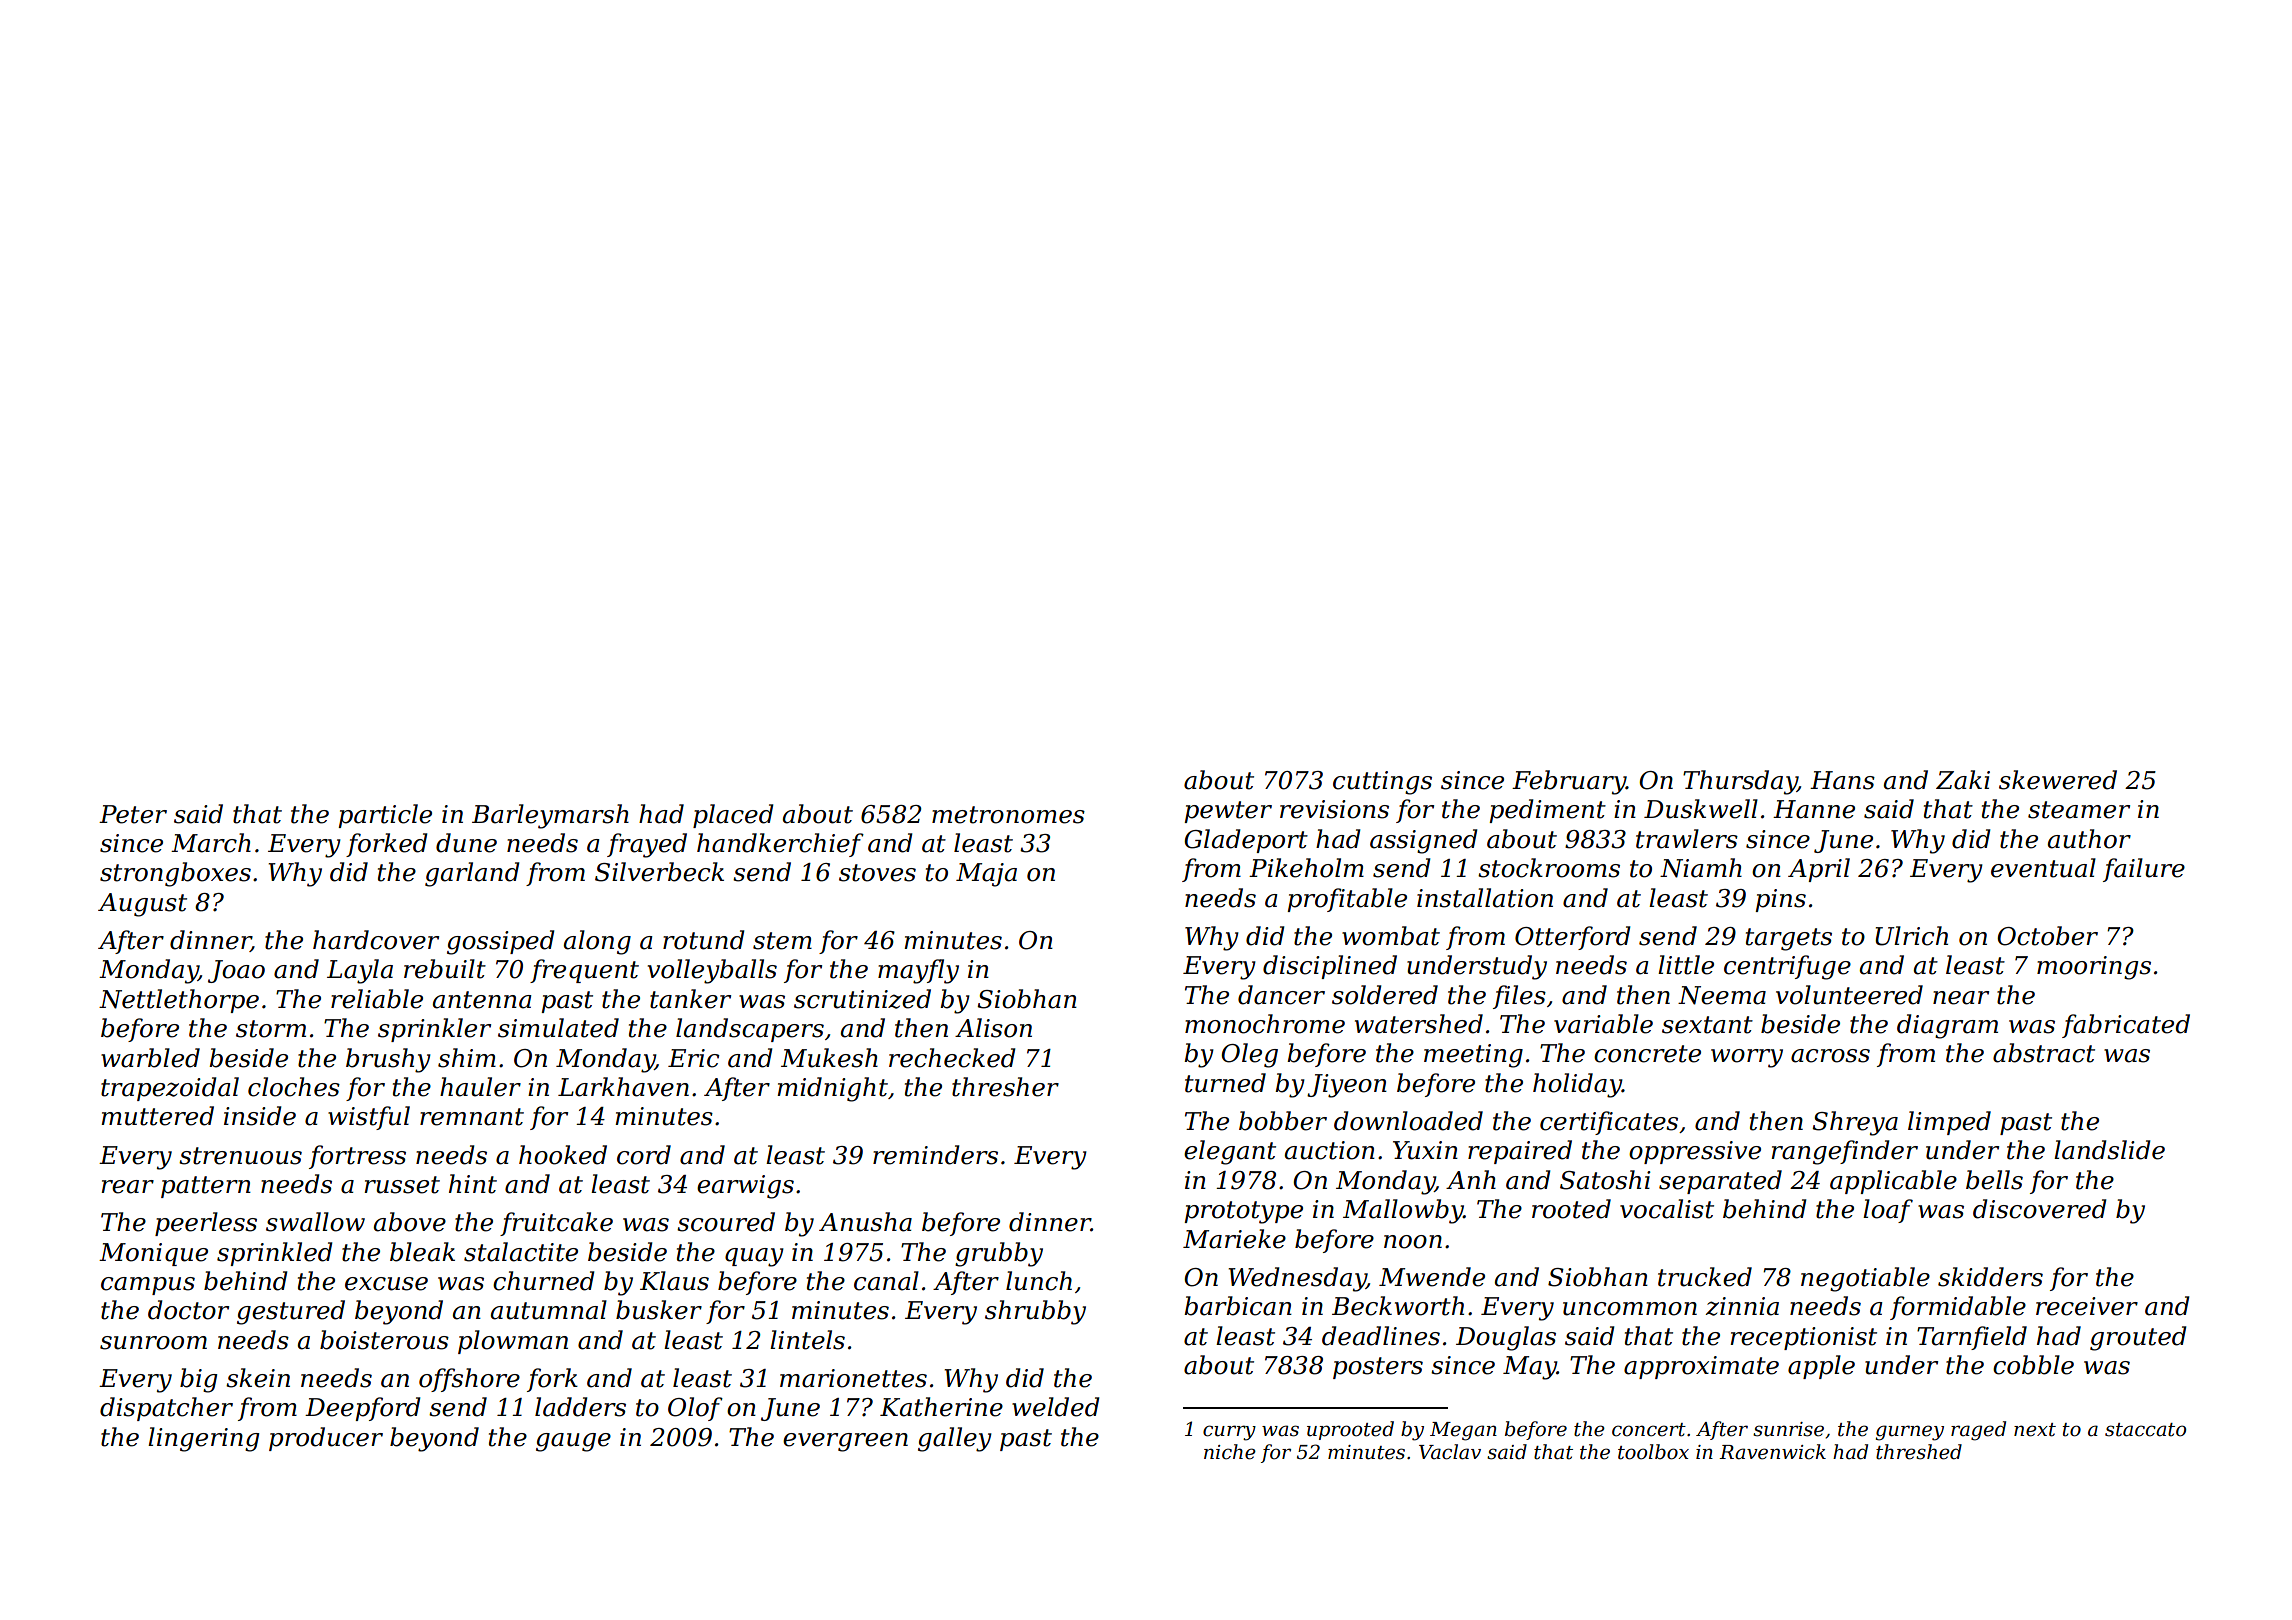 This screenshot has width=2292, height=1620. I want to click on gauge, so click(573, 1442).
